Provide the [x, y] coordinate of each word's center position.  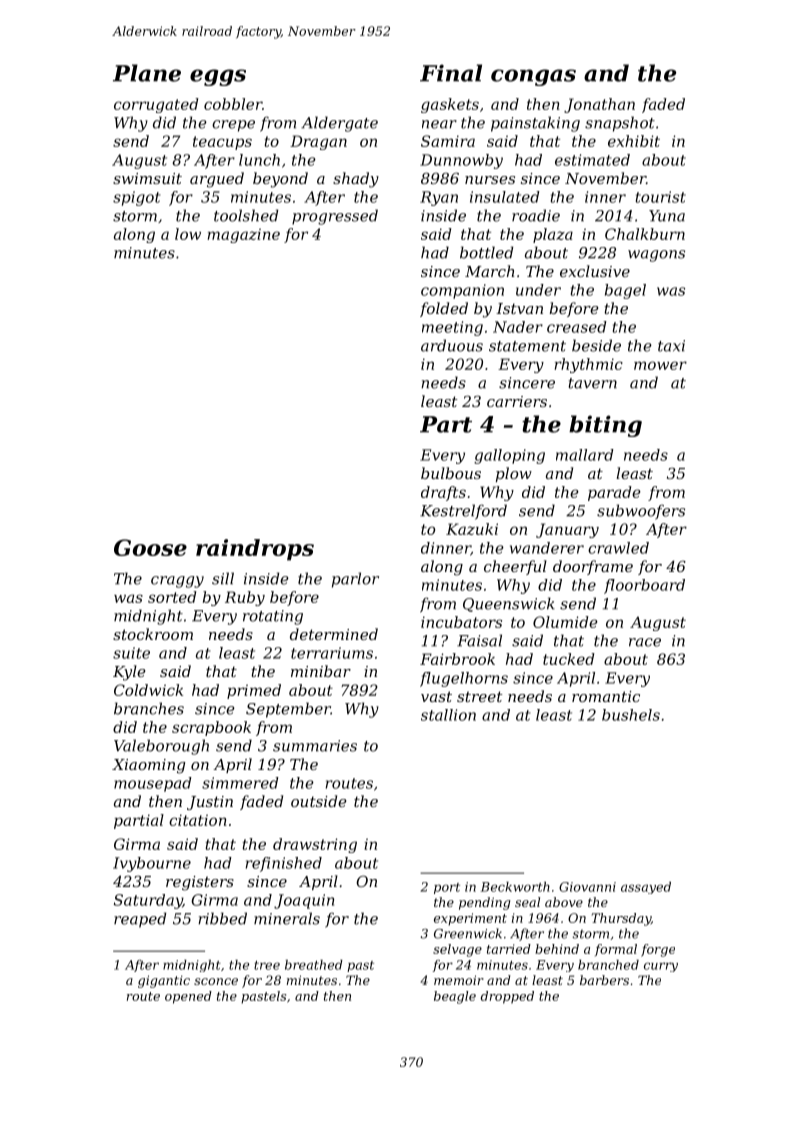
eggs [218, 77]
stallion [448, 715]
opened [188, 997]
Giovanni [587, 887]
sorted [172, 597]
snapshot [620, 124]
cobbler [233, 104]
